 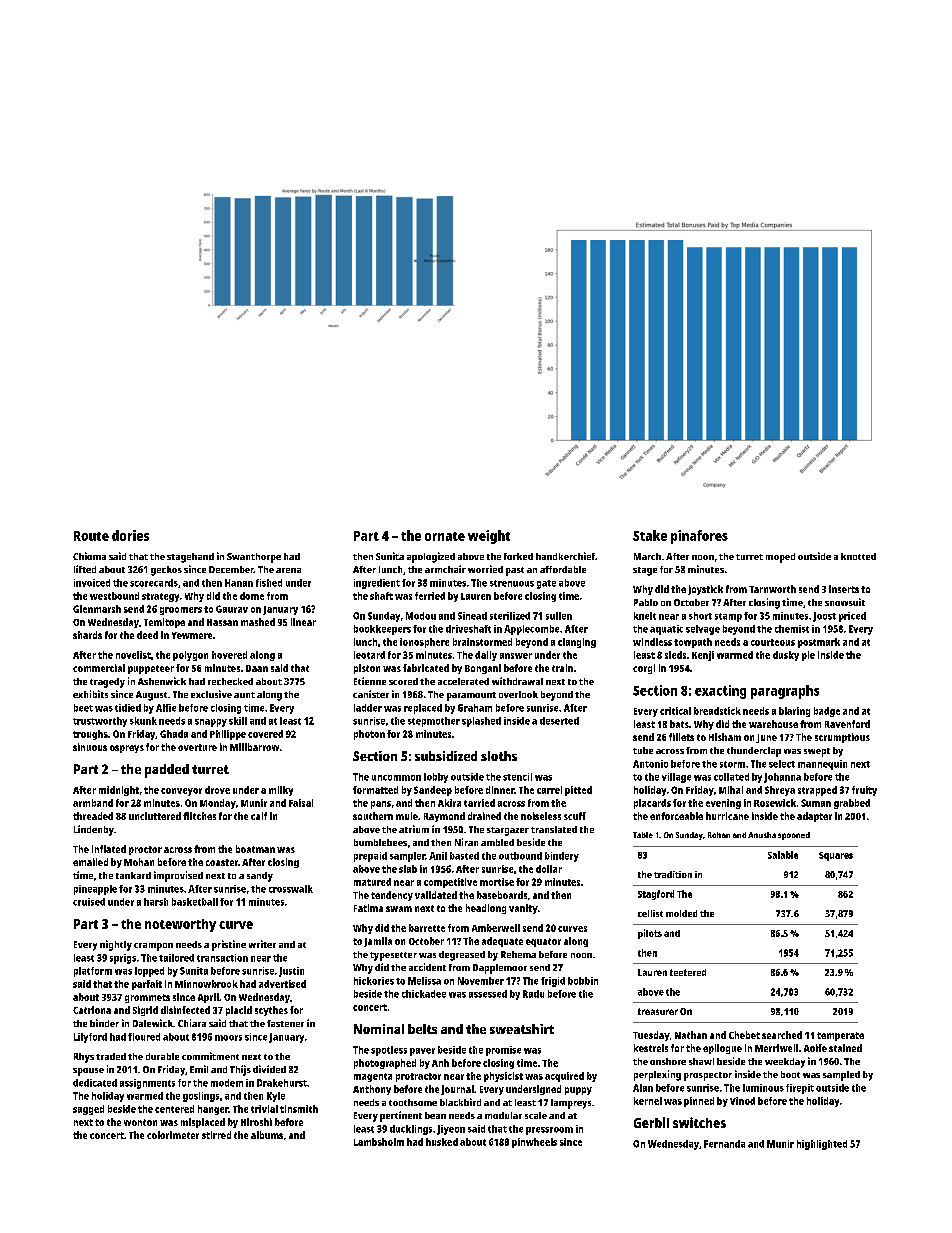 I want to click on armchair, so click(x=445, y=569).
